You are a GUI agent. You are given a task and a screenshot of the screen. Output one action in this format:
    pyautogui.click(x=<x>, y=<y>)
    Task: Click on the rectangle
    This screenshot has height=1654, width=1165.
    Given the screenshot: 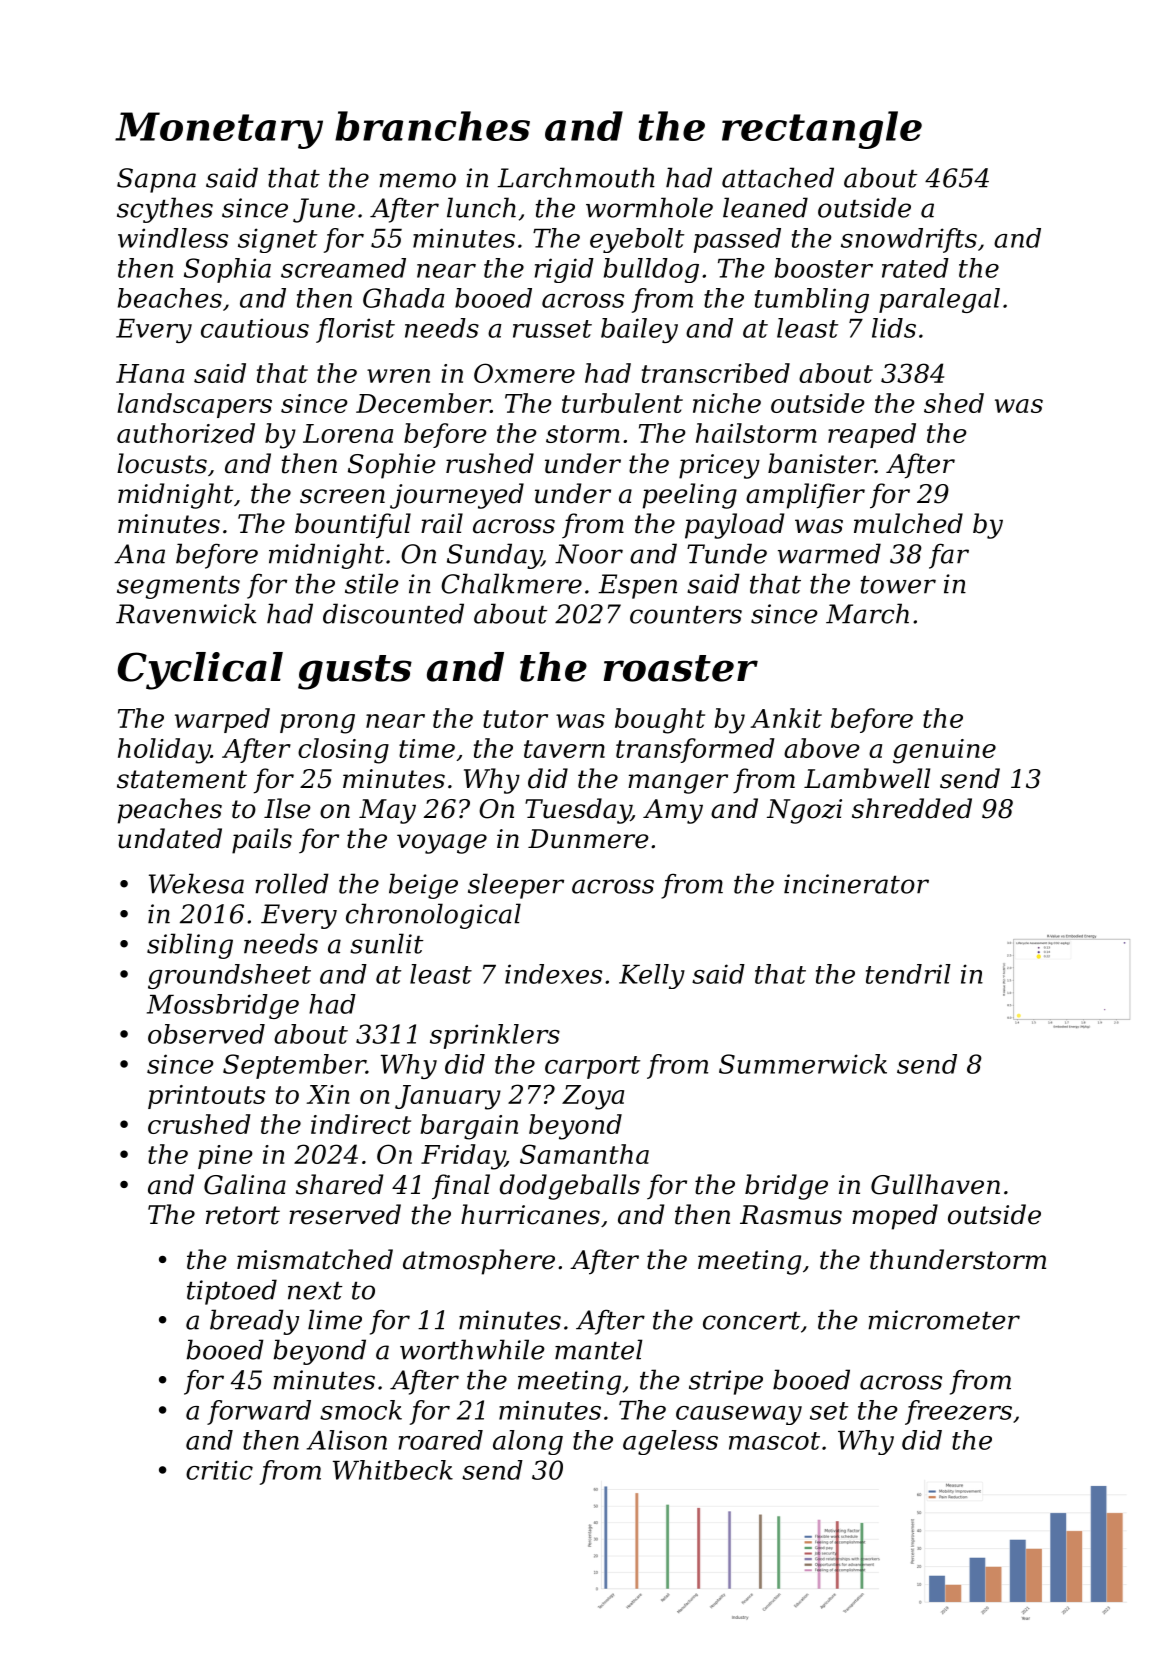 What is the action you would take?
    pyautogui.click(x=822, y=130)
